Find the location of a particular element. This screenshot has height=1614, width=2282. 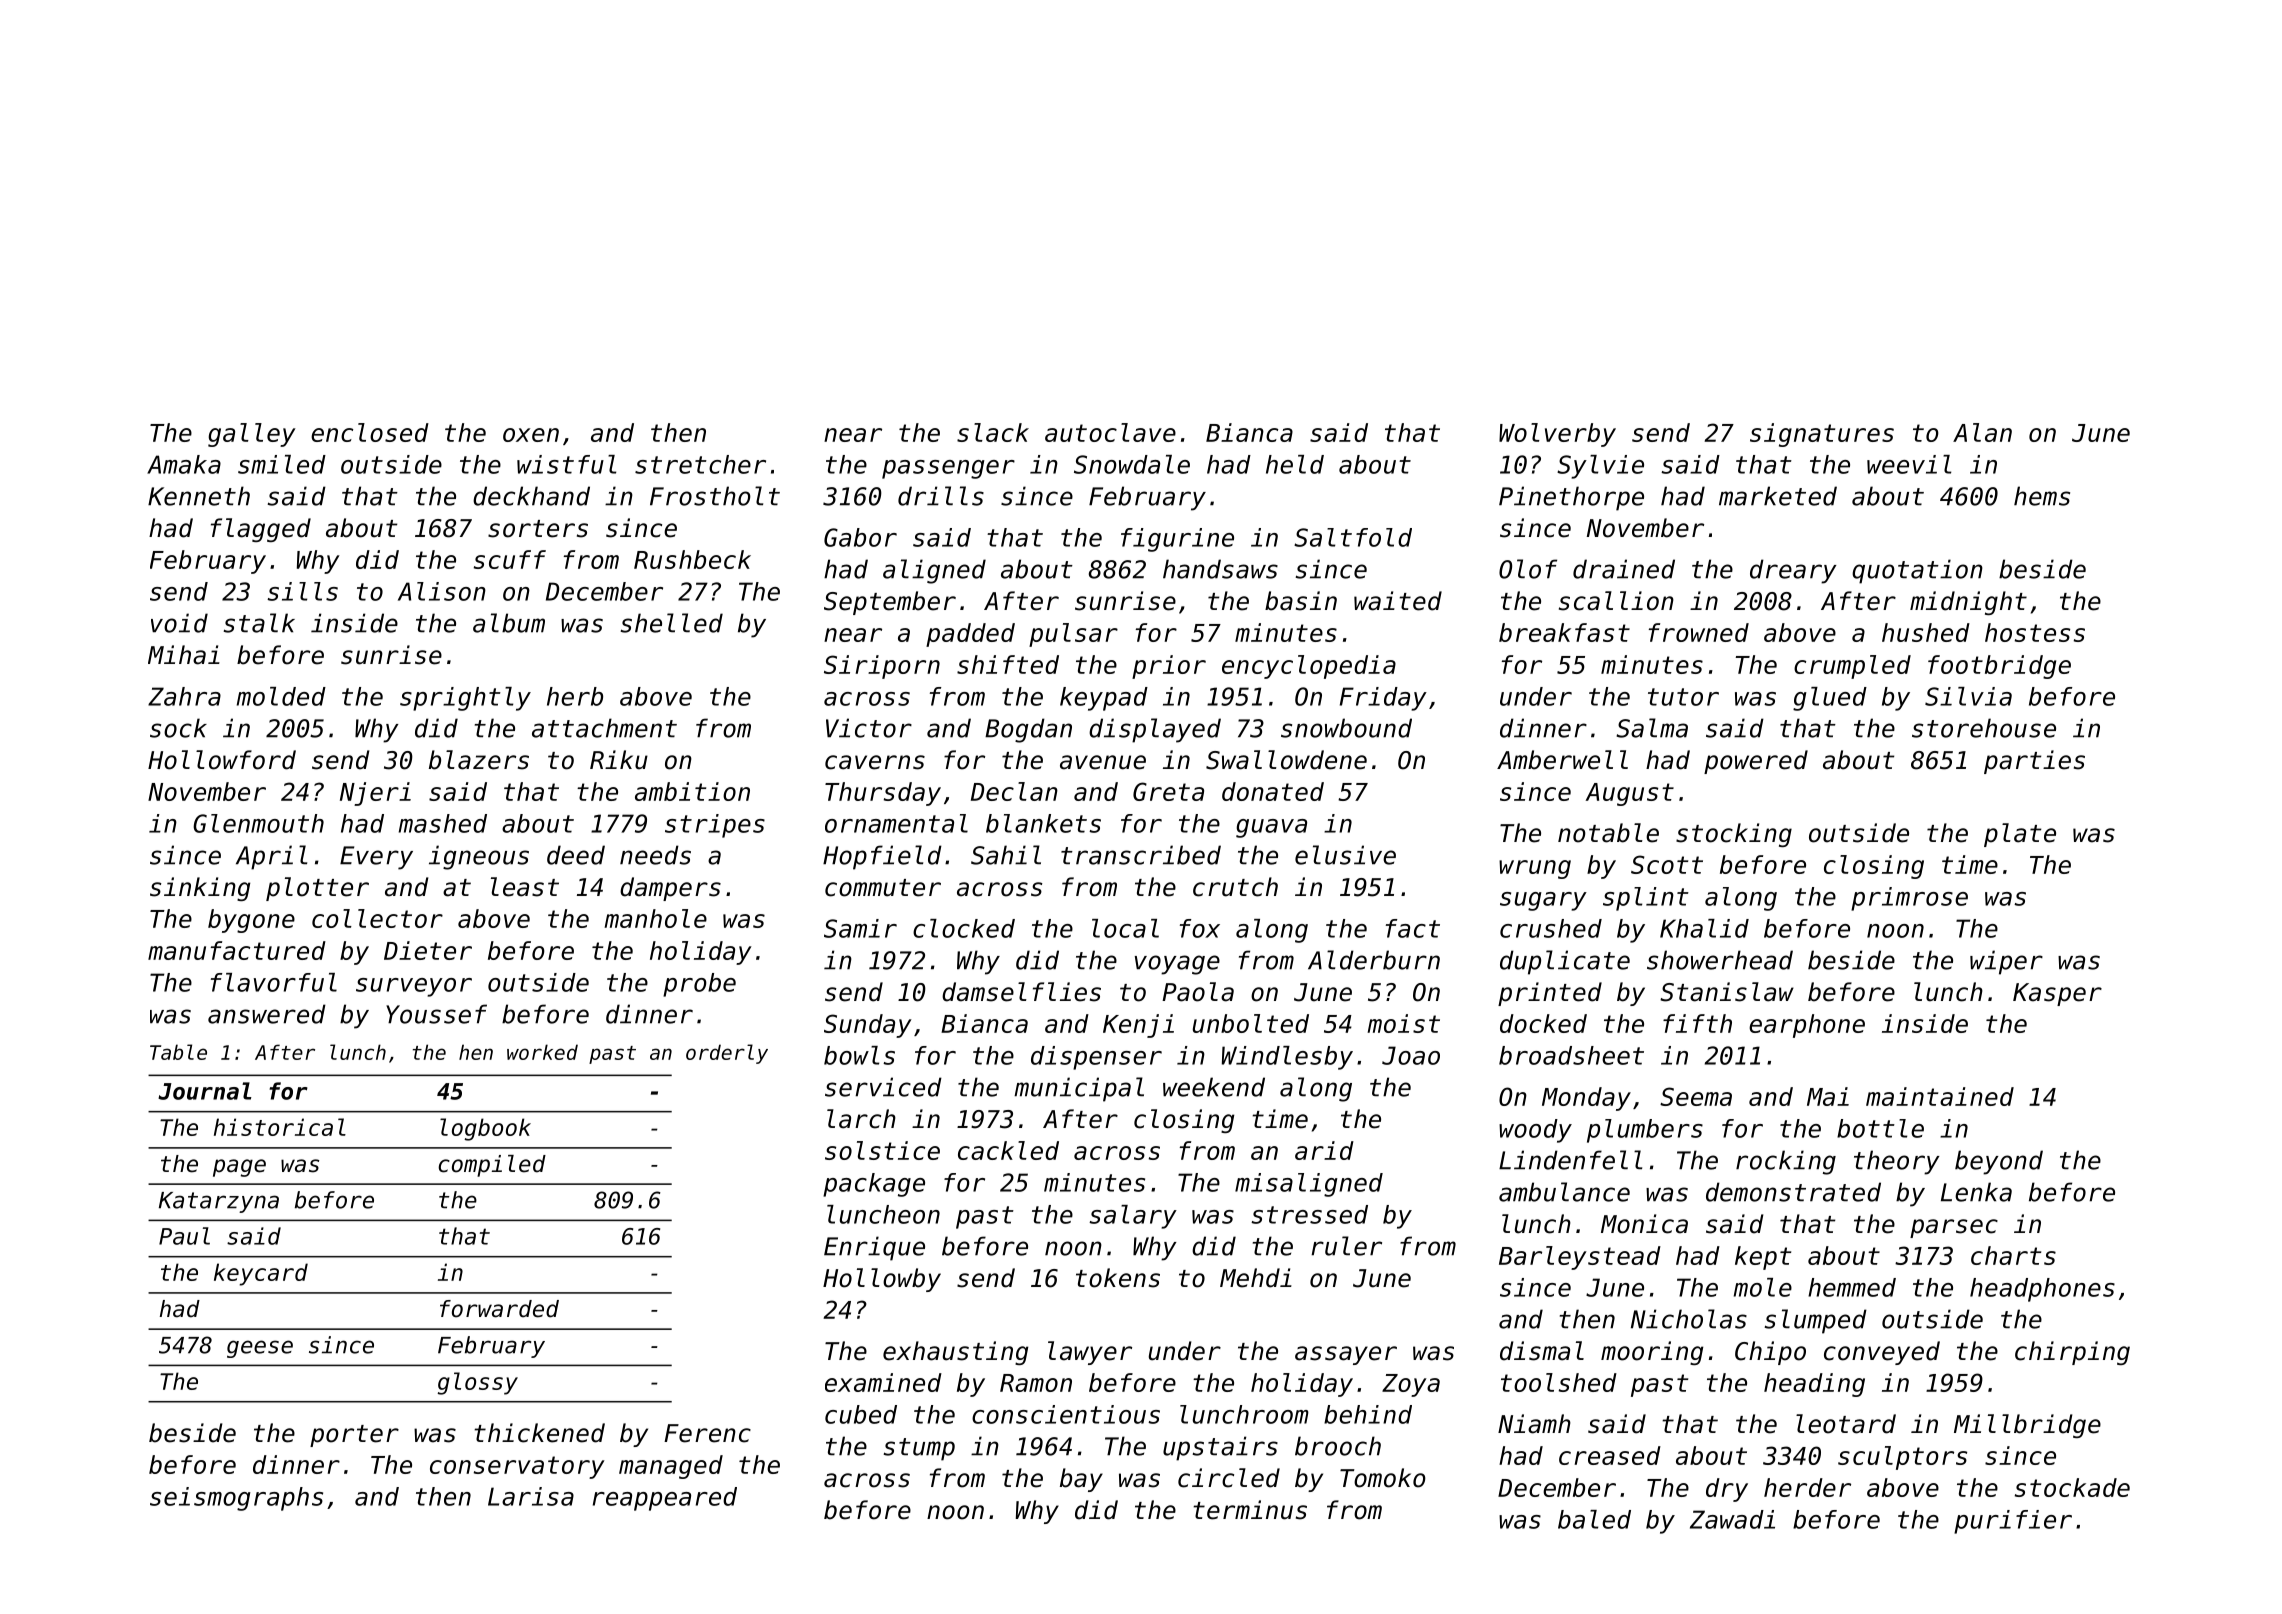

midnight is located at coordinates (1968, 603).
